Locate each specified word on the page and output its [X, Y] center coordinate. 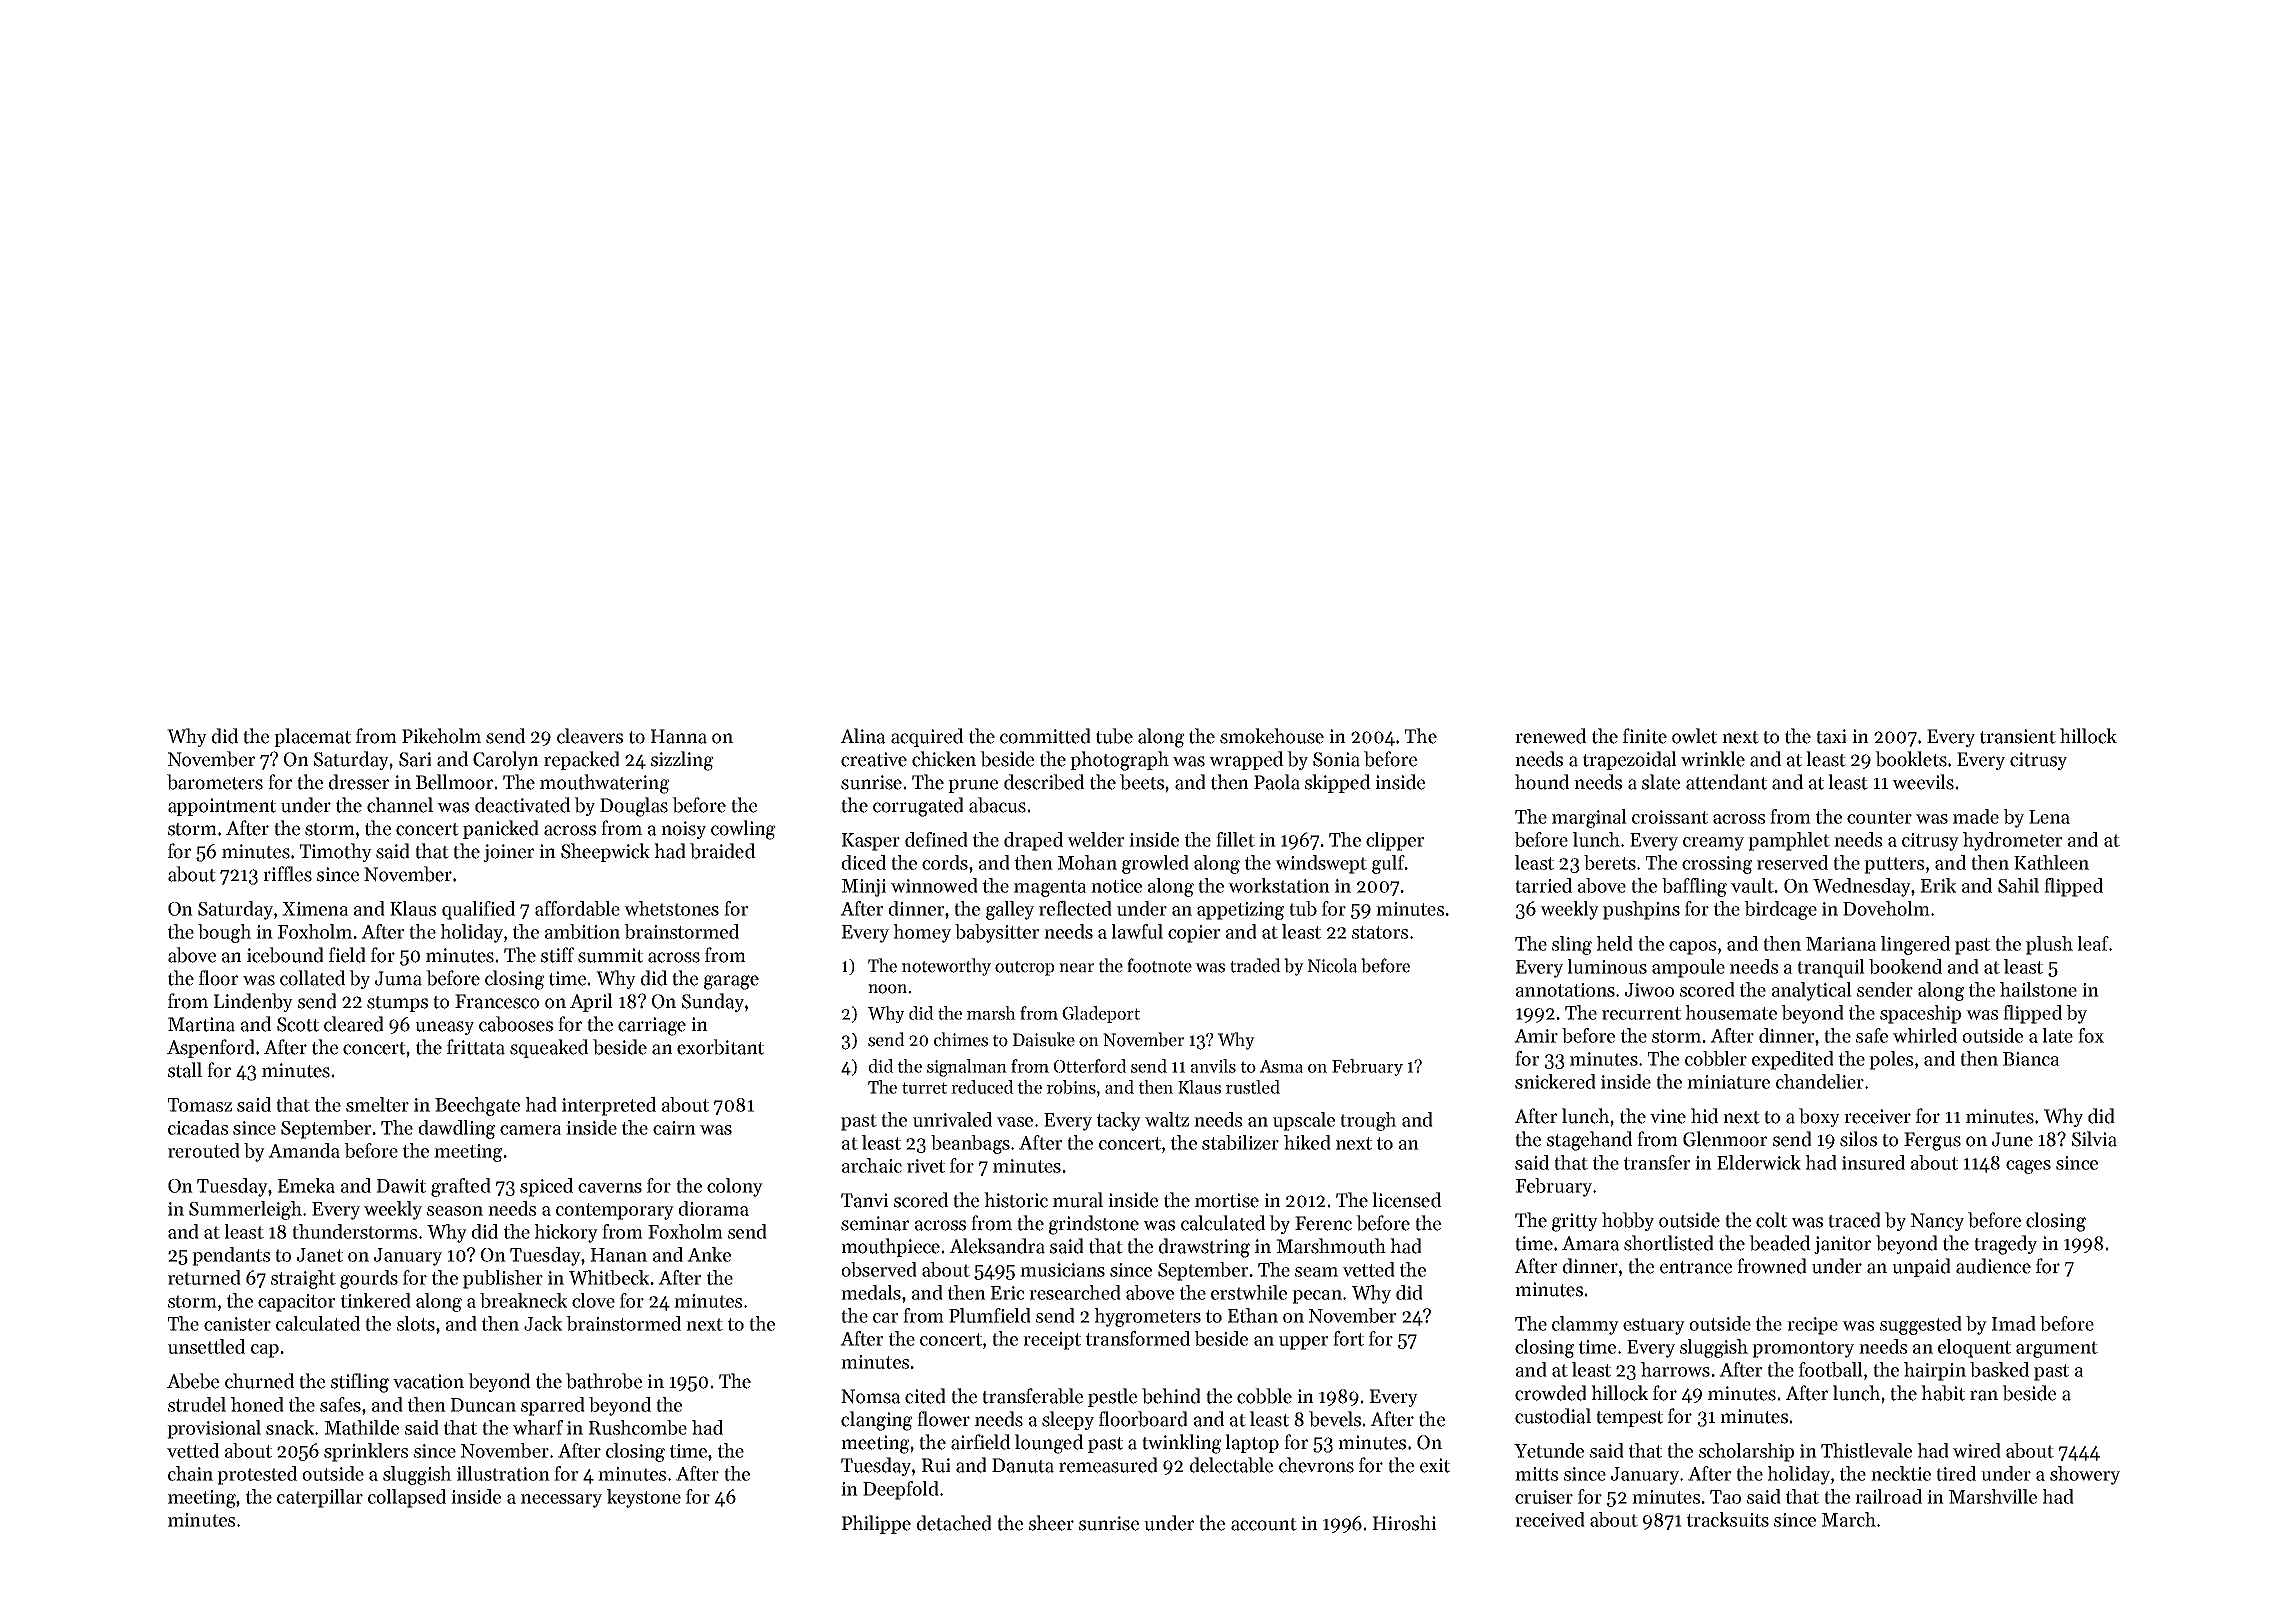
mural [1078, 1200]
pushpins [1641, 910]
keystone [644, 1498]
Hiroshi [1404, 1523]
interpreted [609, 1106]
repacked [582, 760]
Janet [320, 1255]
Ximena [315, 909]
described [1044, 782]
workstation [1279, 885]
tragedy [2005, 1245]
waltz [1167, 1119]
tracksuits [1728, 1519]
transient [2018, 736]
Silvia [2094, 1139]
